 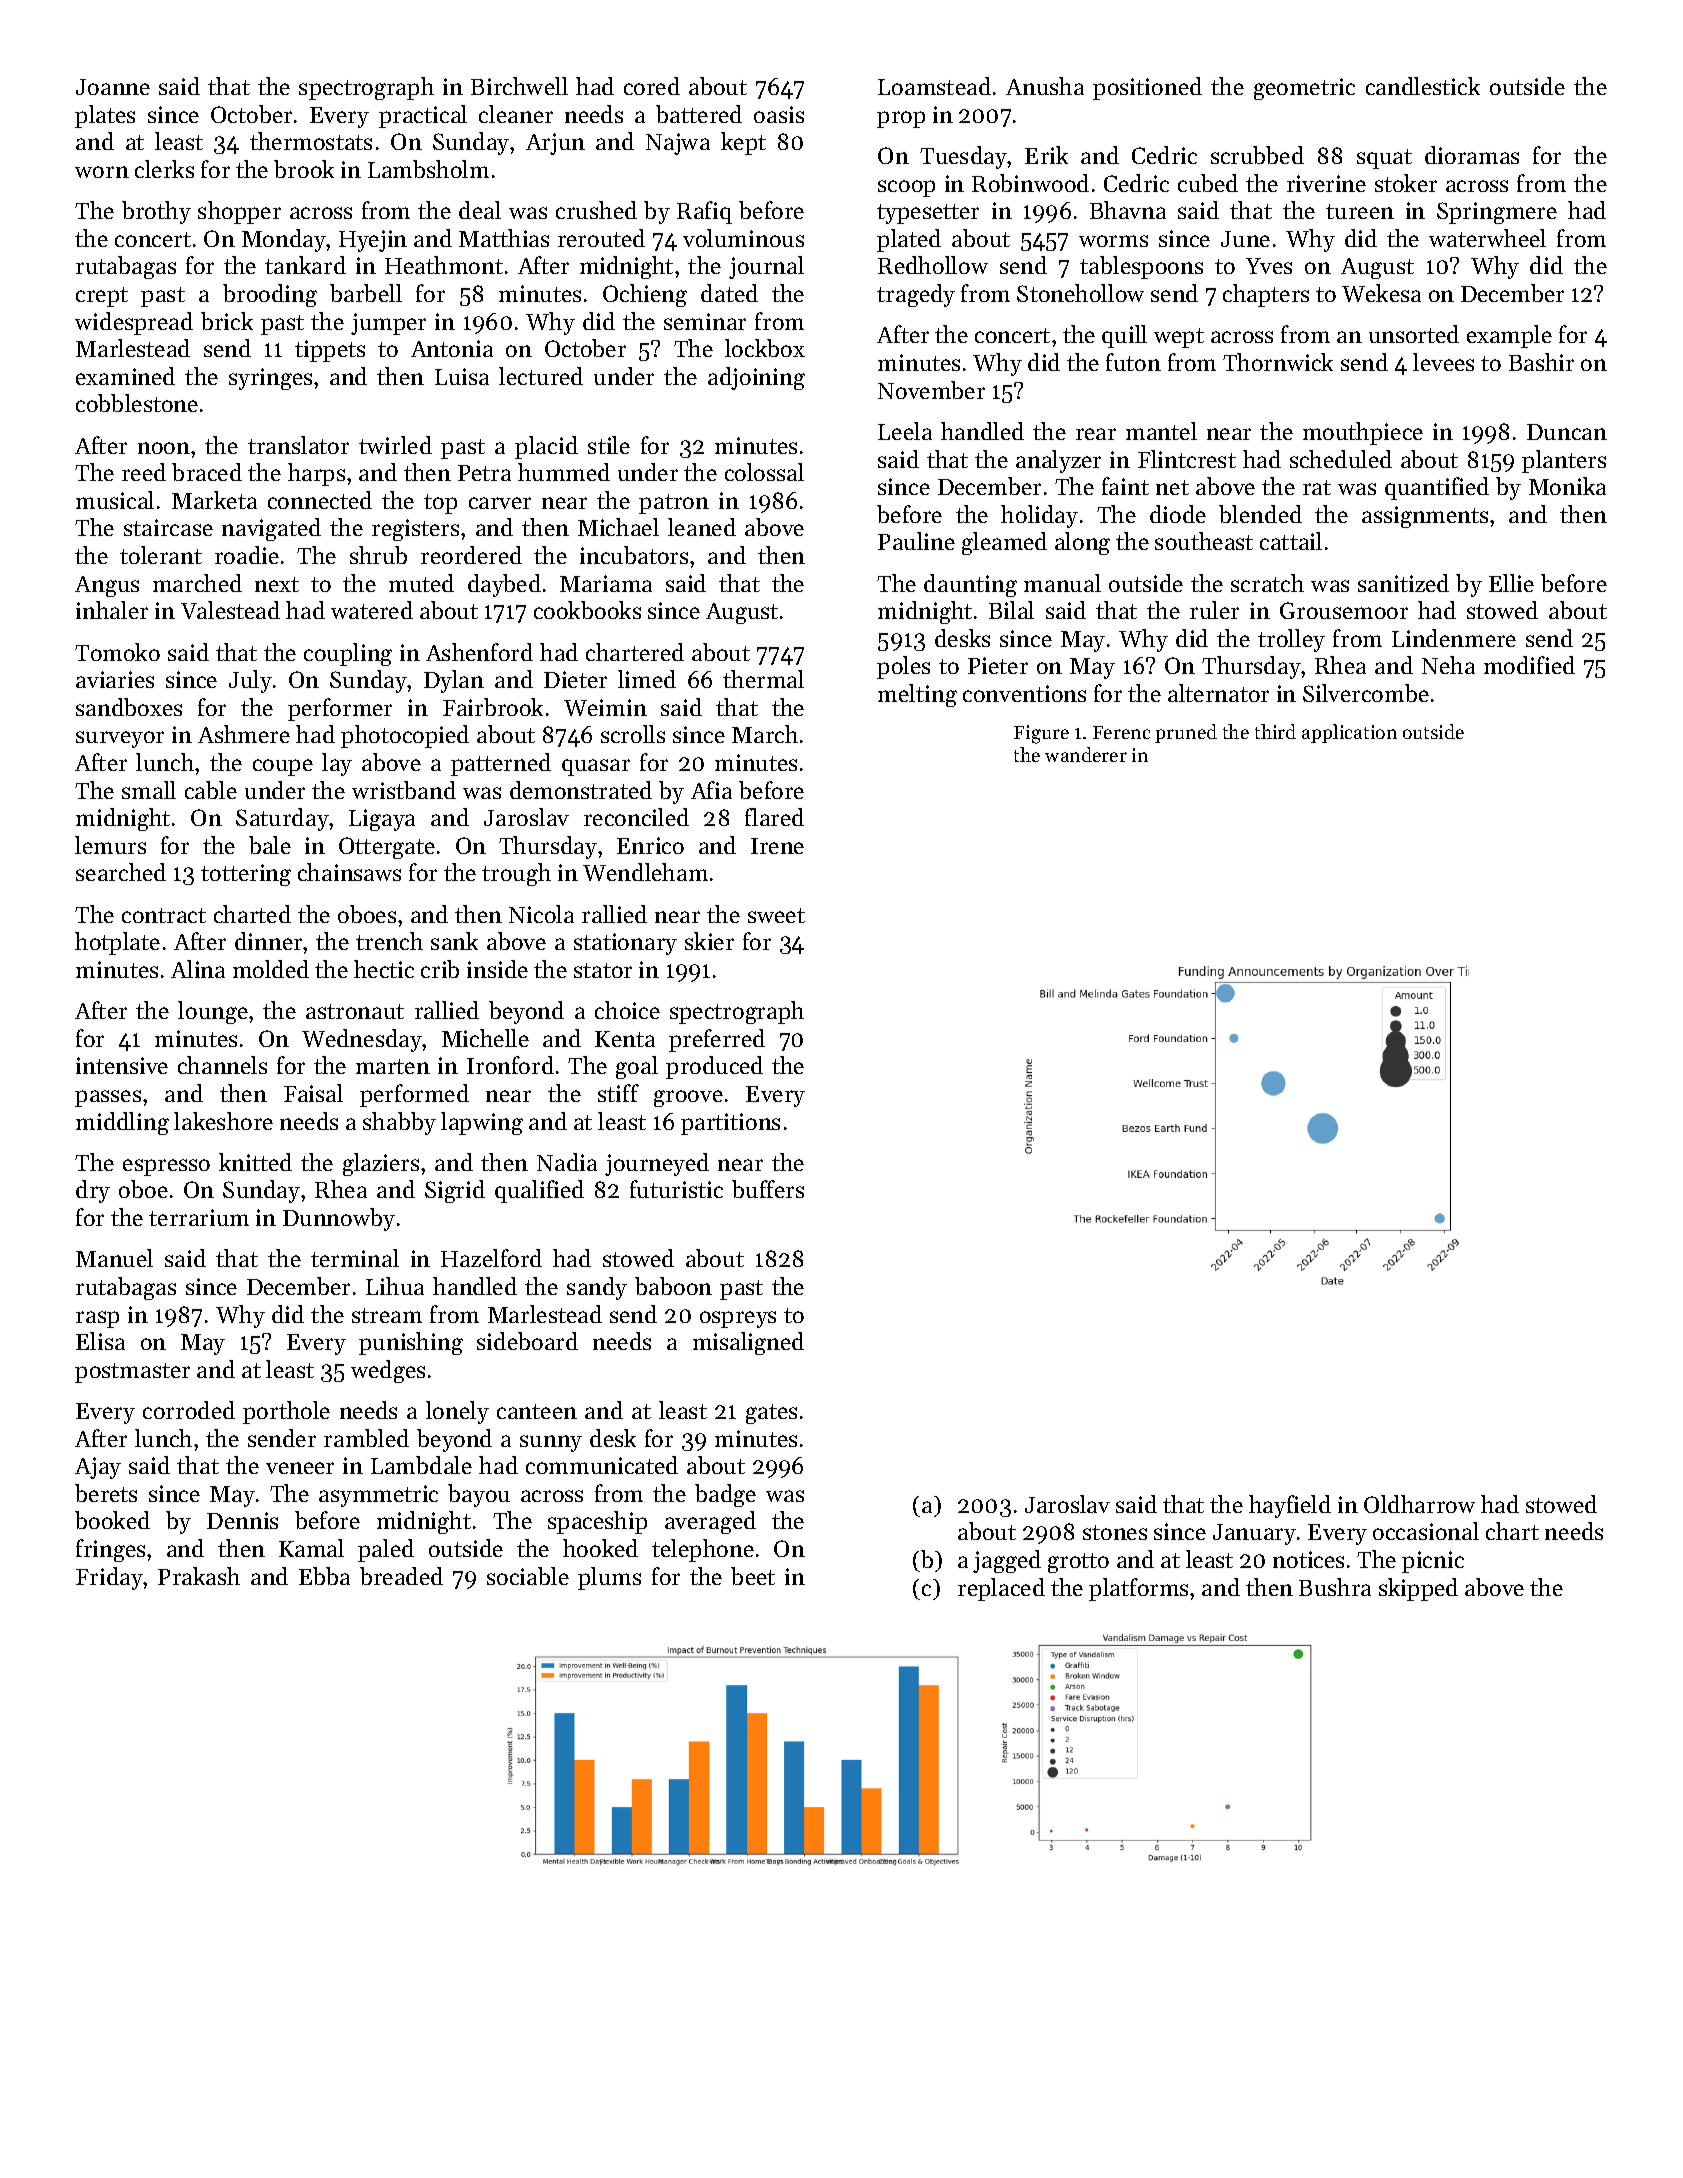 I want to click on postmaster, so click(x=132, y=1373).
